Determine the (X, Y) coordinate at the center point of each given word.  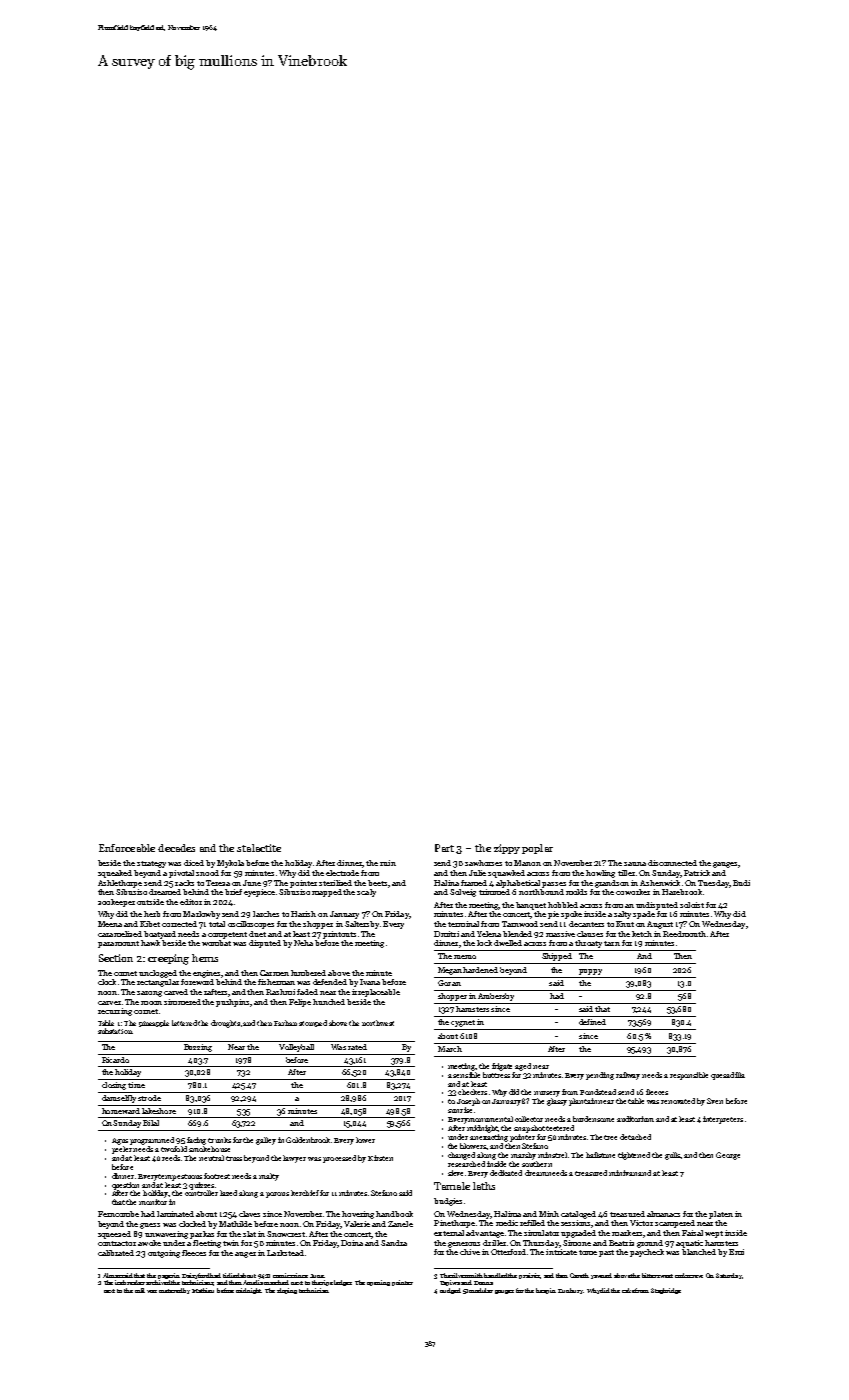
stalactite (259, 848)
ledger (343, 1283)
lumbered (308, 973)
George (728, 1156)
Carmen (274, 973)
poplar (537, 849)
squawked (506, 874)
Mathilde (235, 1224)
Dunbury (571, 1291)
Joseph (468, 1102)
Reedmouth (684, 934)
